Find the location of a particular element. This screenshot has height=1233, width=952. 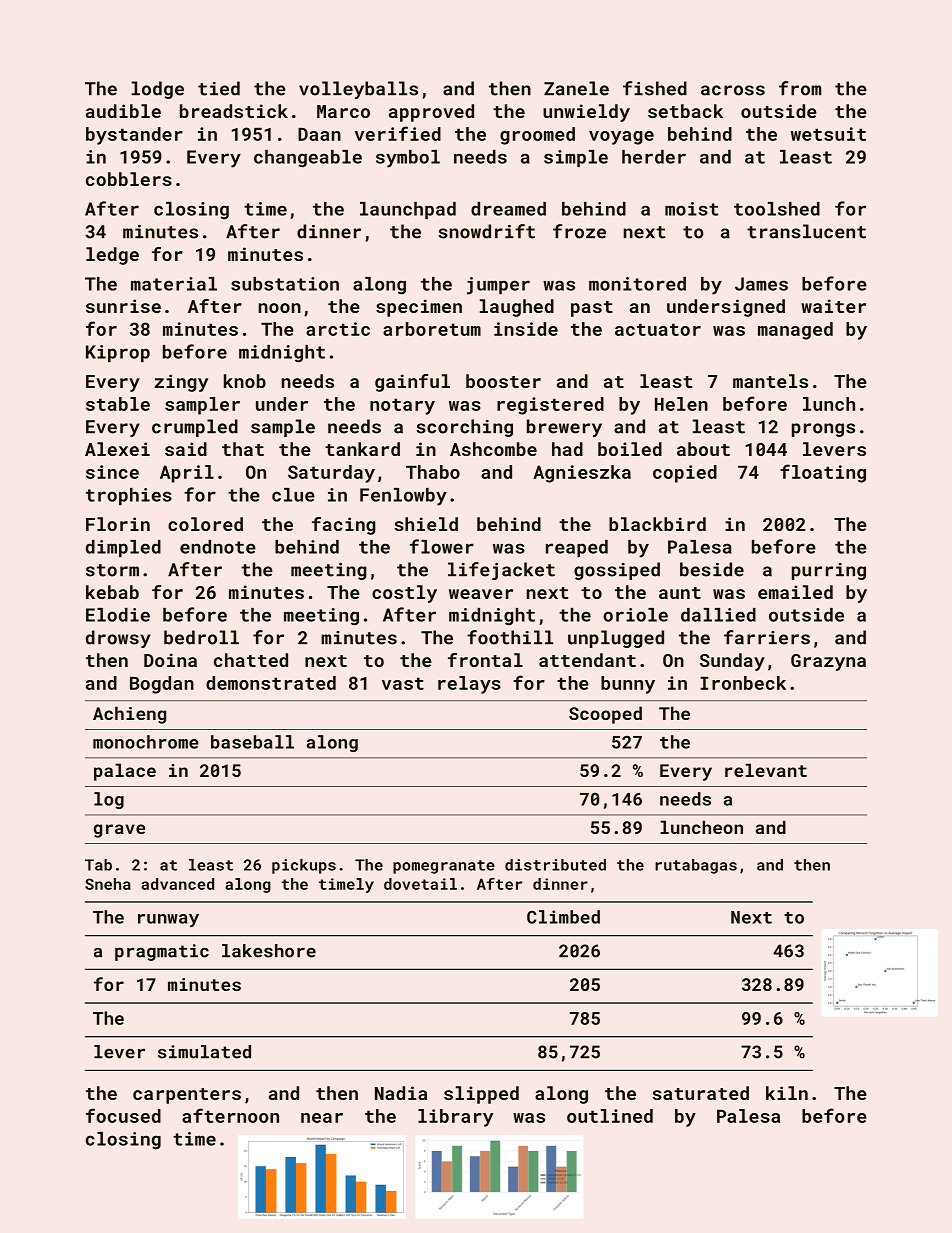

outlined is located at coordinates (610, 1116).
